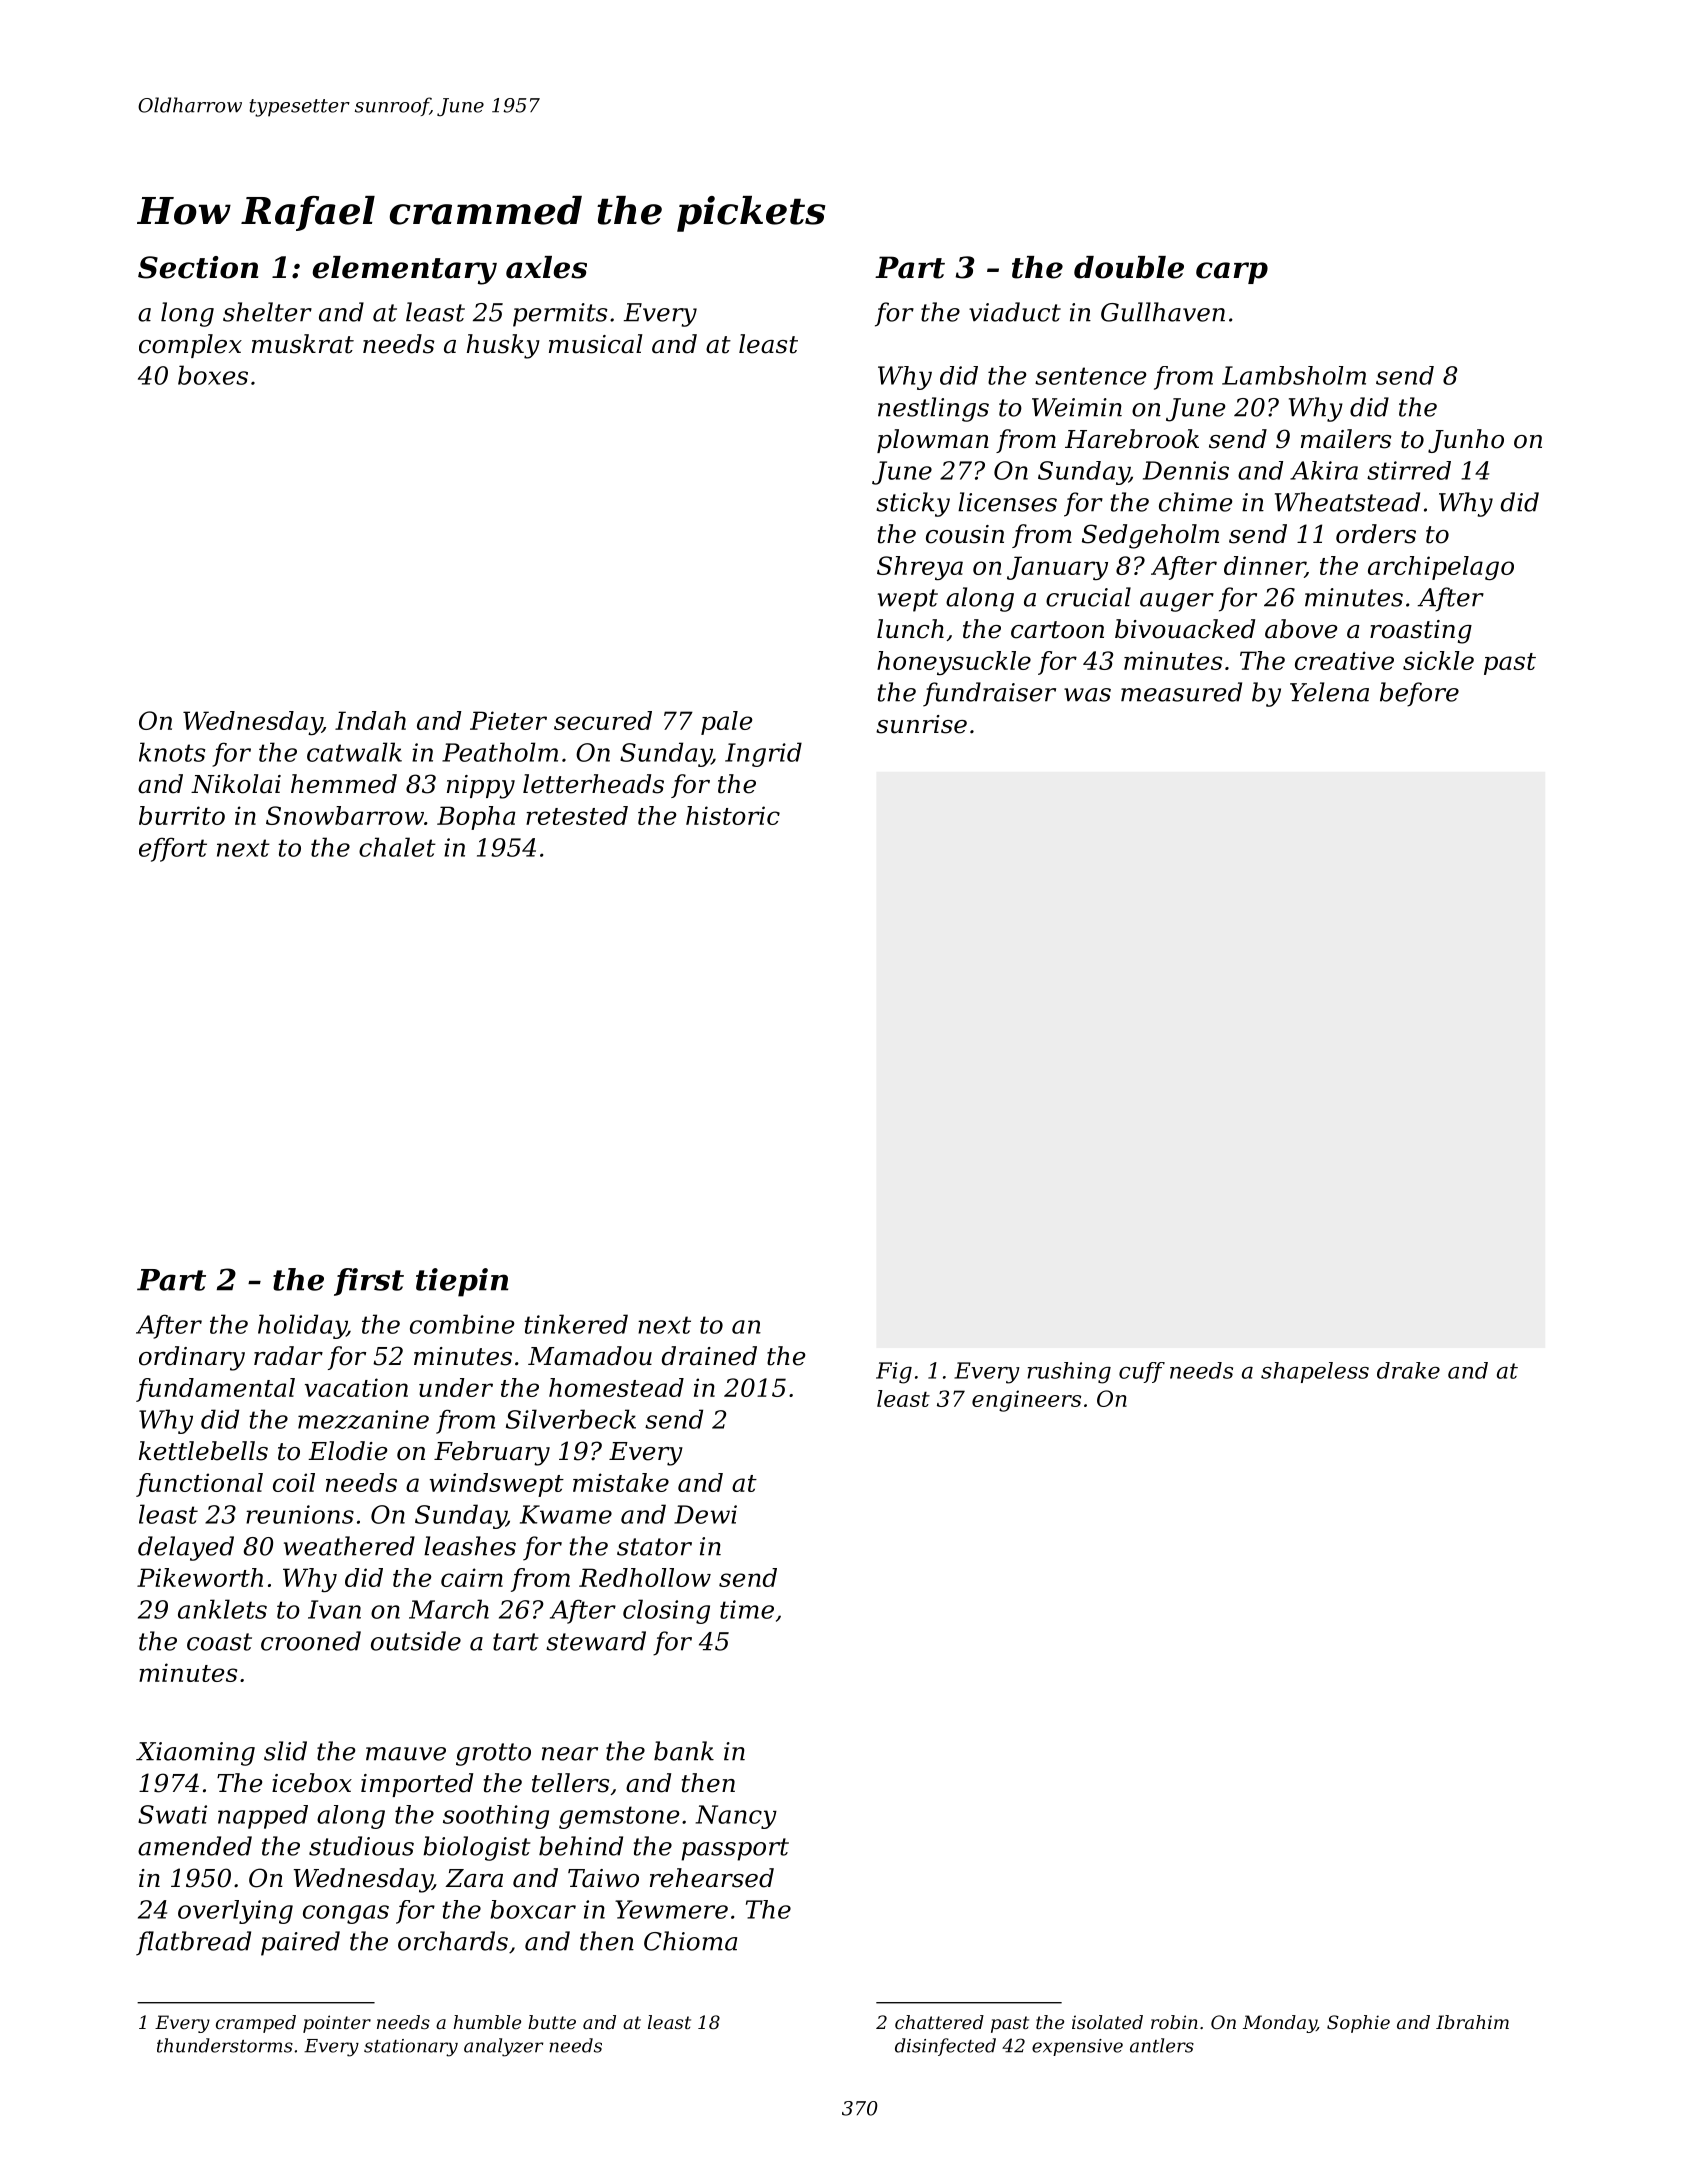  Describe the element at coordinates (397, 847) in the document. I see `chalet` at that location.
